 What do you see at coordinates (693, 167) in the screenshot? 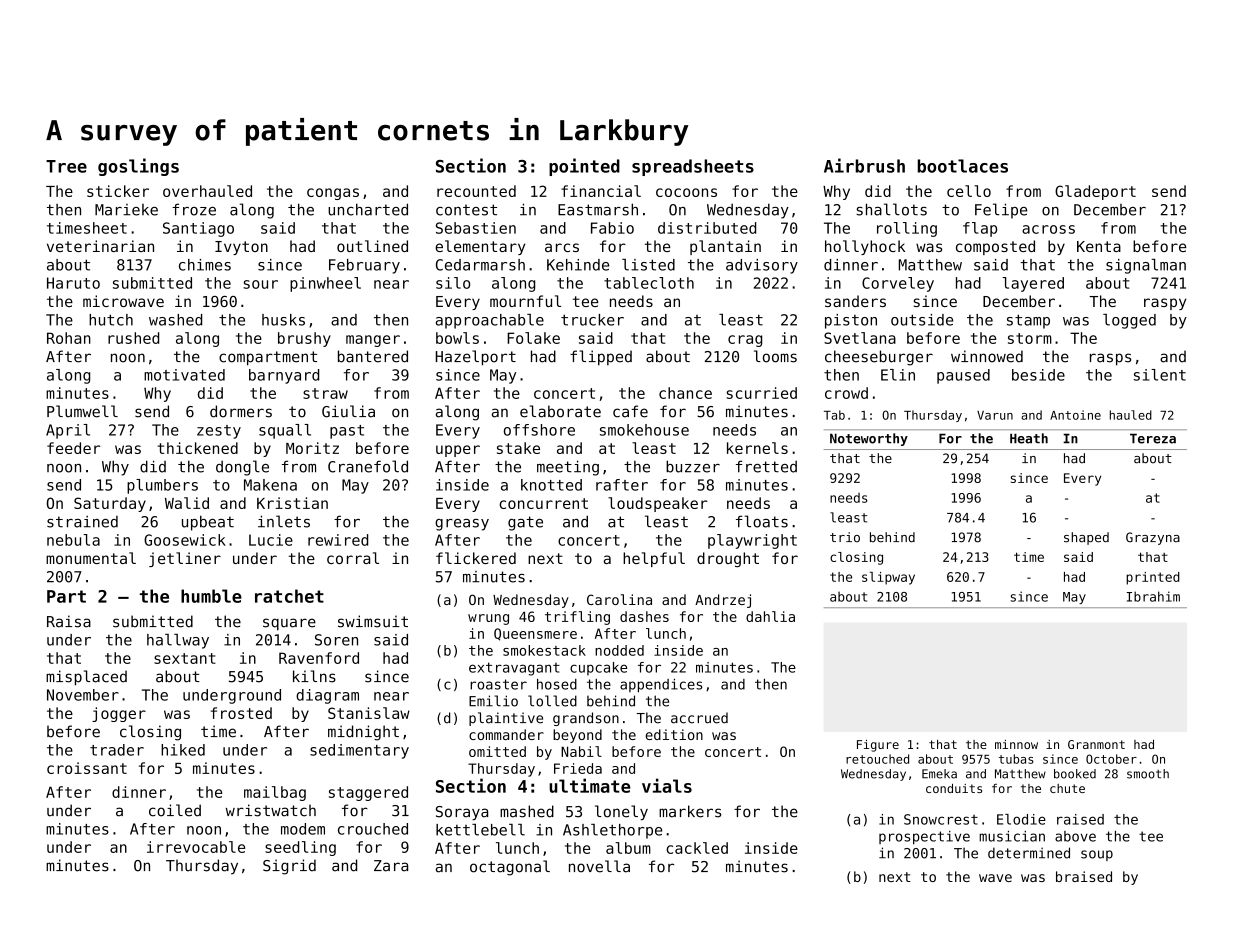
I see `spreadsheets` at bounding box center [693, 167].
